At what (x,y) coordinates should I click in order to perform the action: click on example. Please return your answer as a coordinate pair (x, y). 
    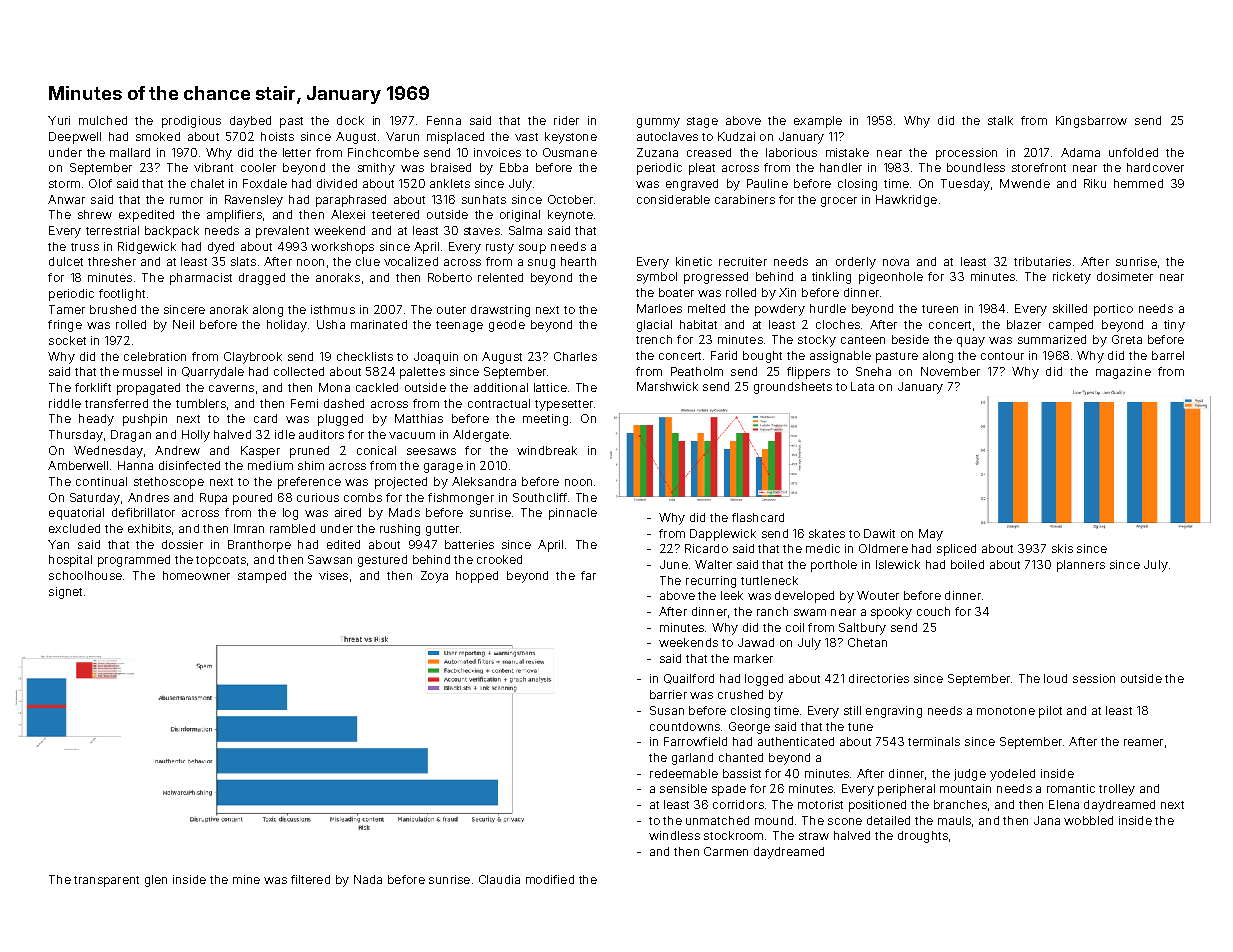
    Looking at the image, I should click on (818, 122).
